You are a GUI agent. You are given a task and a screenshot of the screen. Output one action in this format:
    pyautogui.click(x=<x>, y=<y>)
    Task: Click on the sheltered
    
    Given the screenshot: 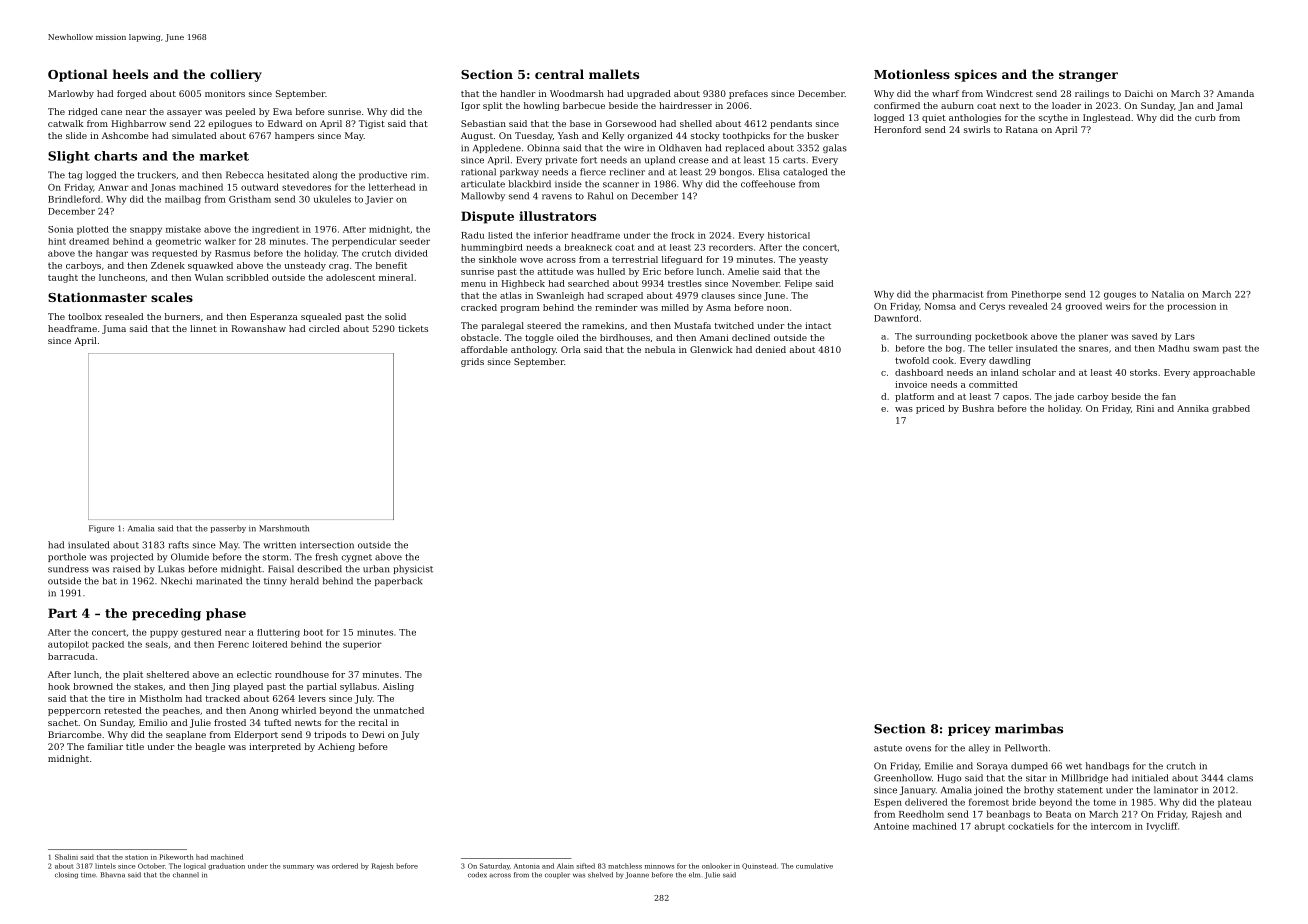 What is the action you would take?
    pyautogui.click(x=168, y=674)
